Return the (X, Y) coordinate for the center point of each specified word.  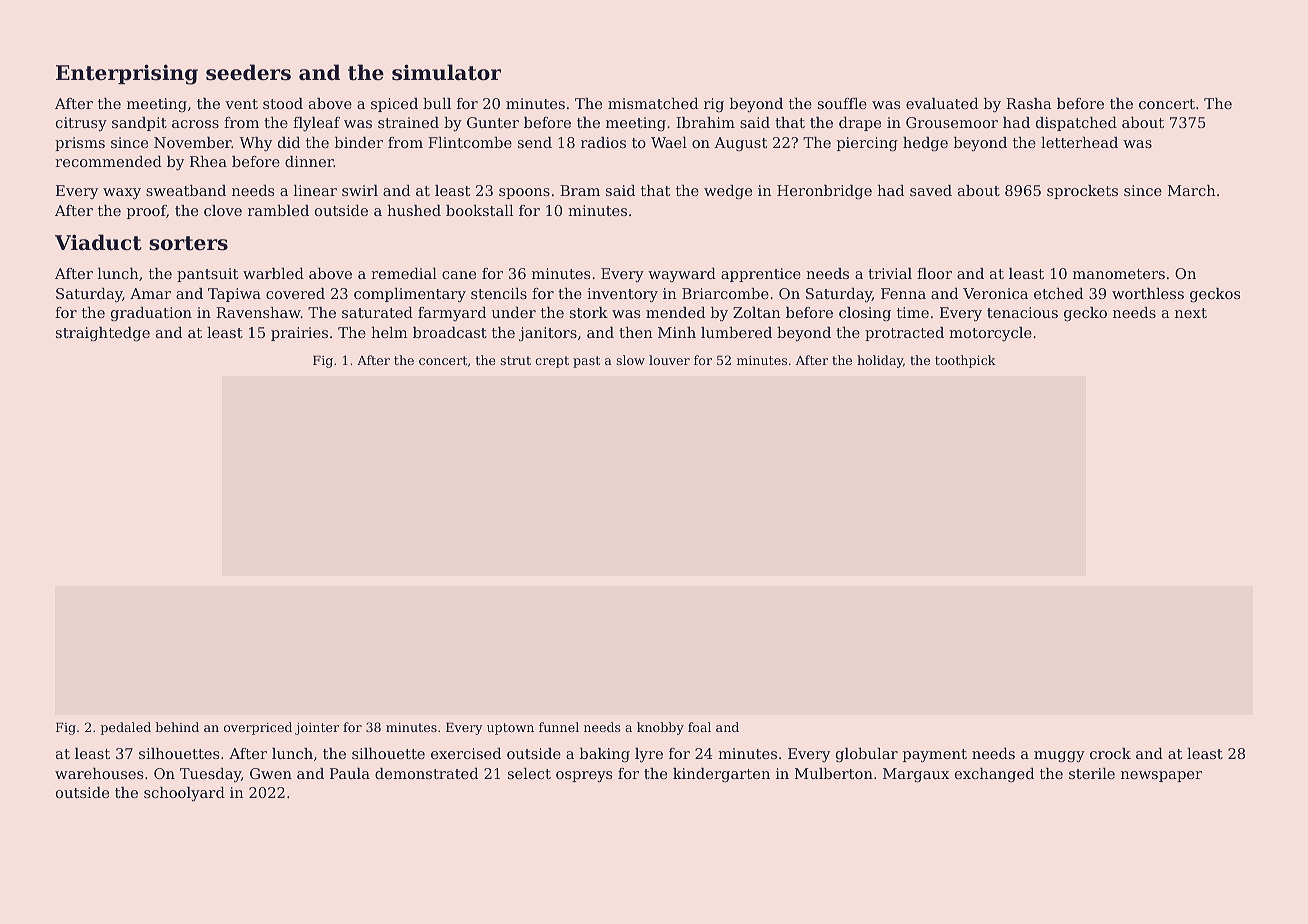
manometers (1119, 274)
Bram (580, 190)
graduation (151, 314)
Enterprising (127, 74)
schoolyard (184, 794)
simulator (446, 72)
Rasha (1029, 103)
